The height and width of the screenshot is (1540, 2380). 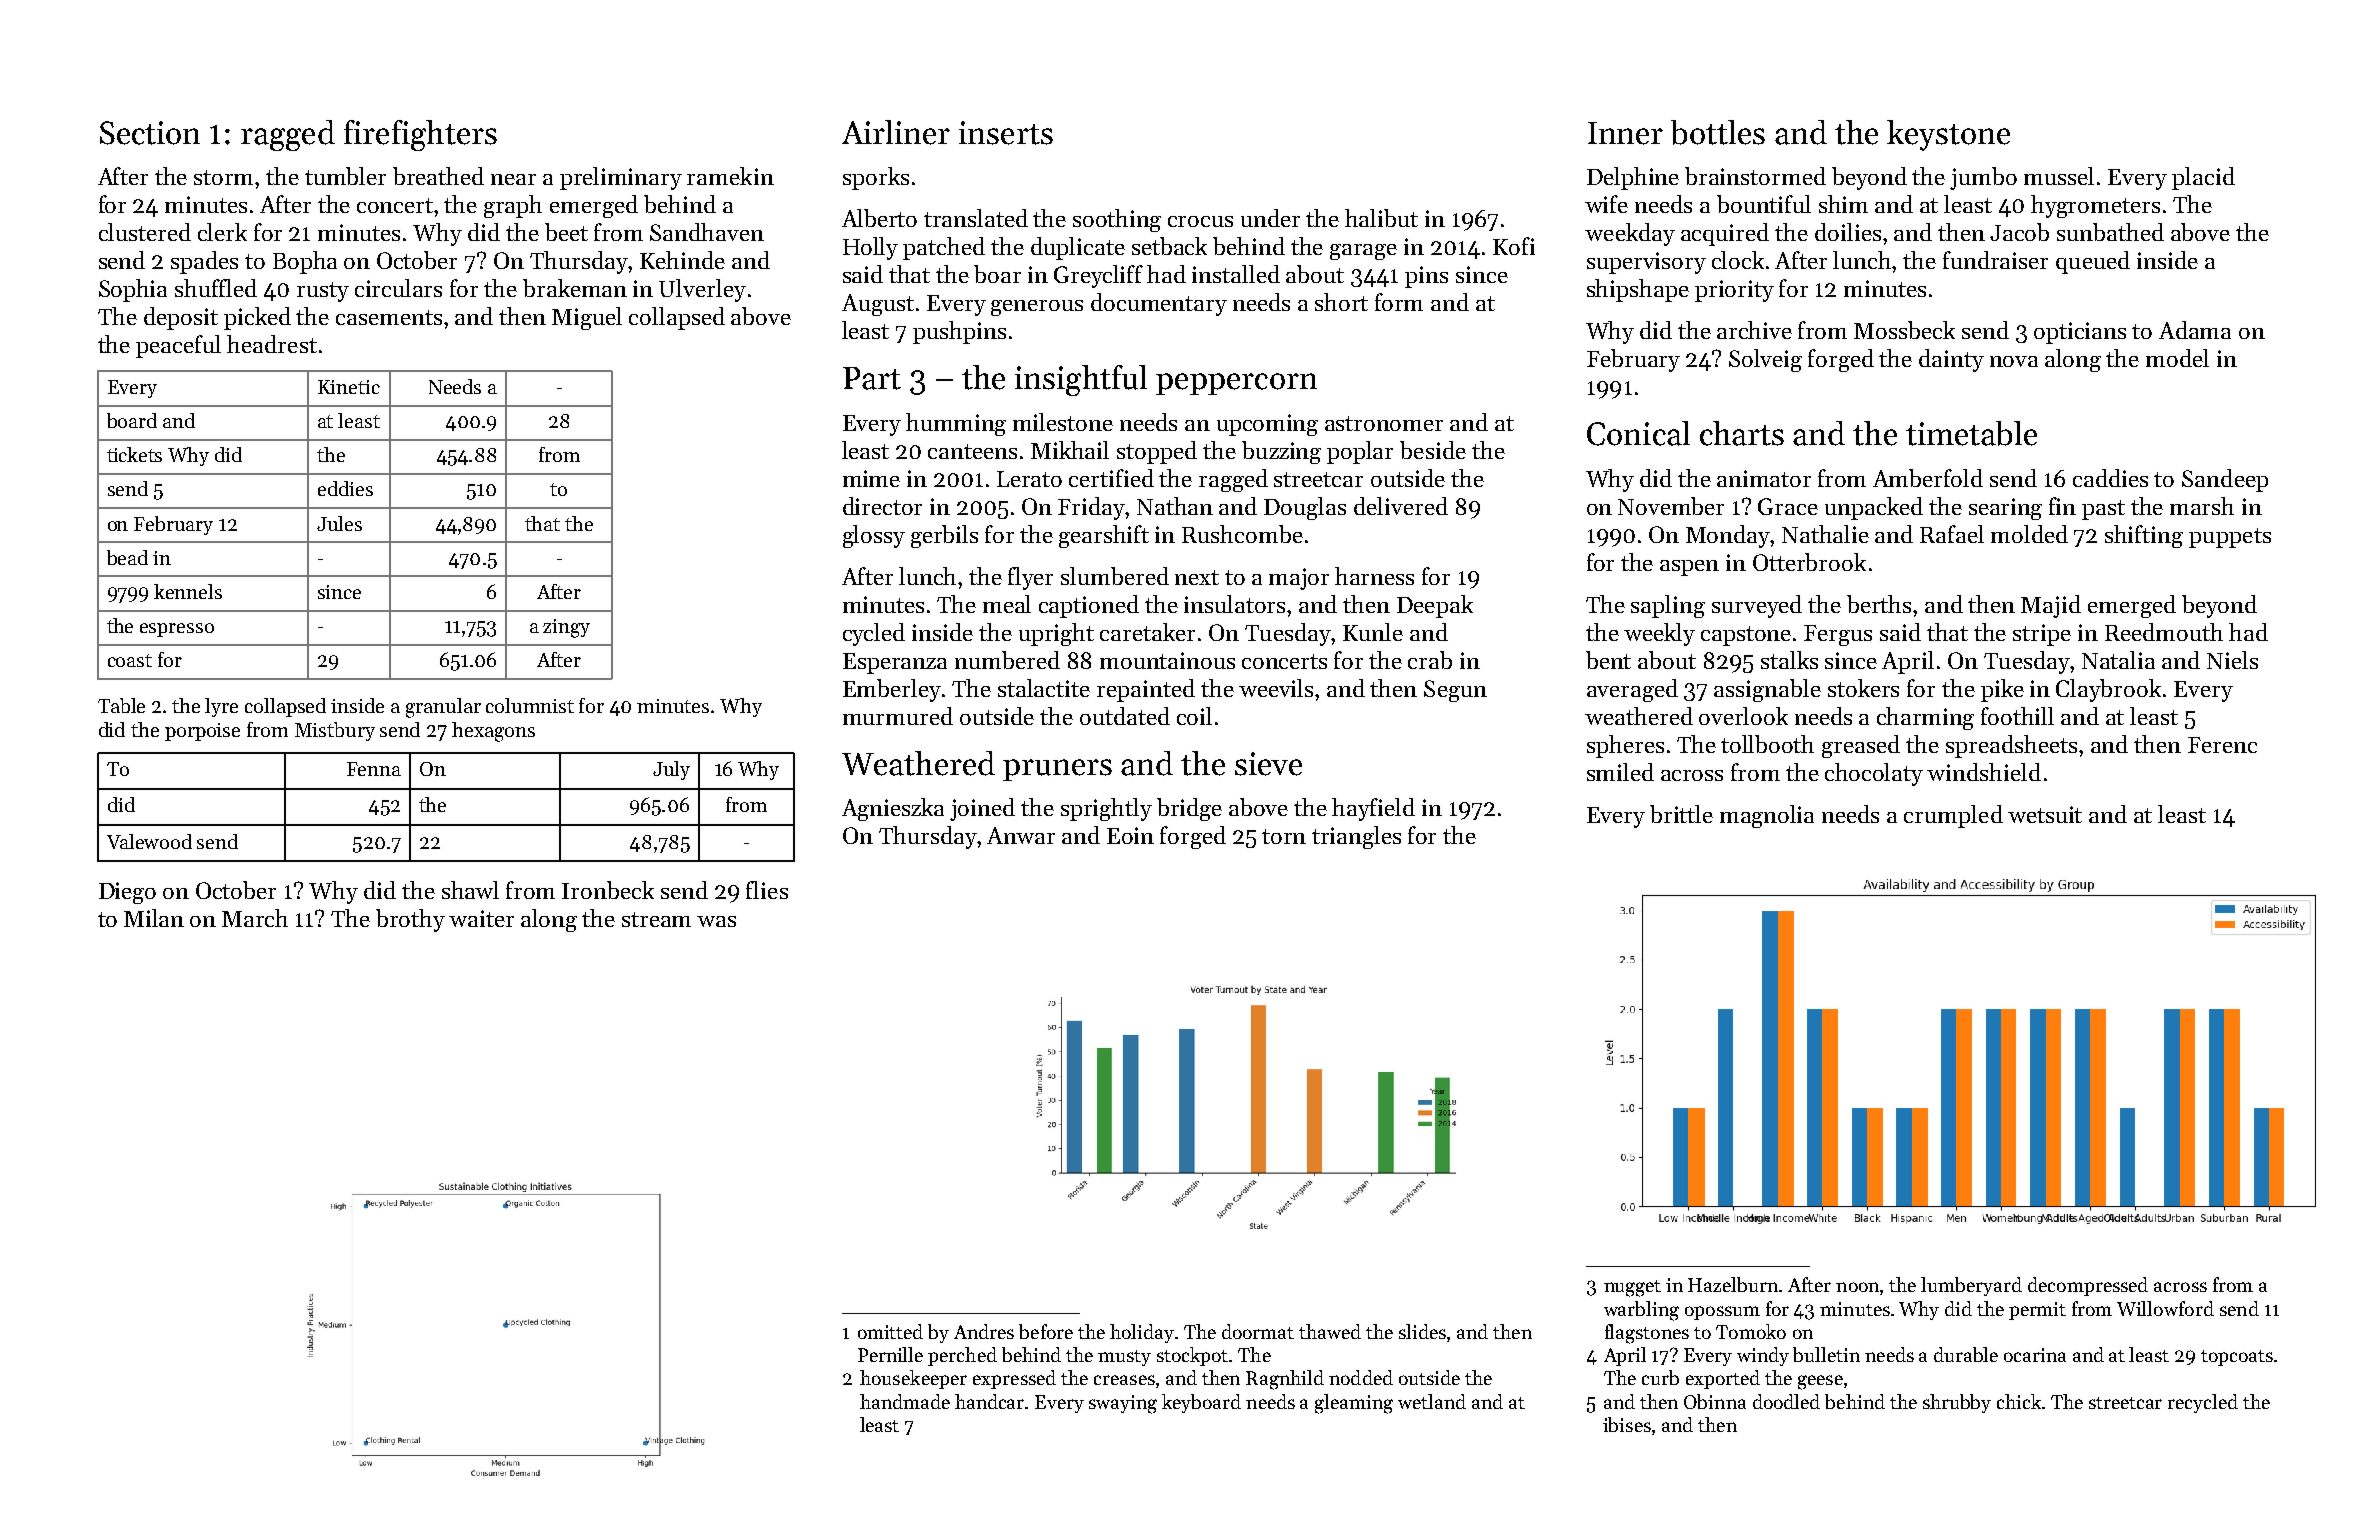 What do you see at coordinates (890, 1354) in the screenshot?
I see `Pernille` at bounding box center [890, 1354].
